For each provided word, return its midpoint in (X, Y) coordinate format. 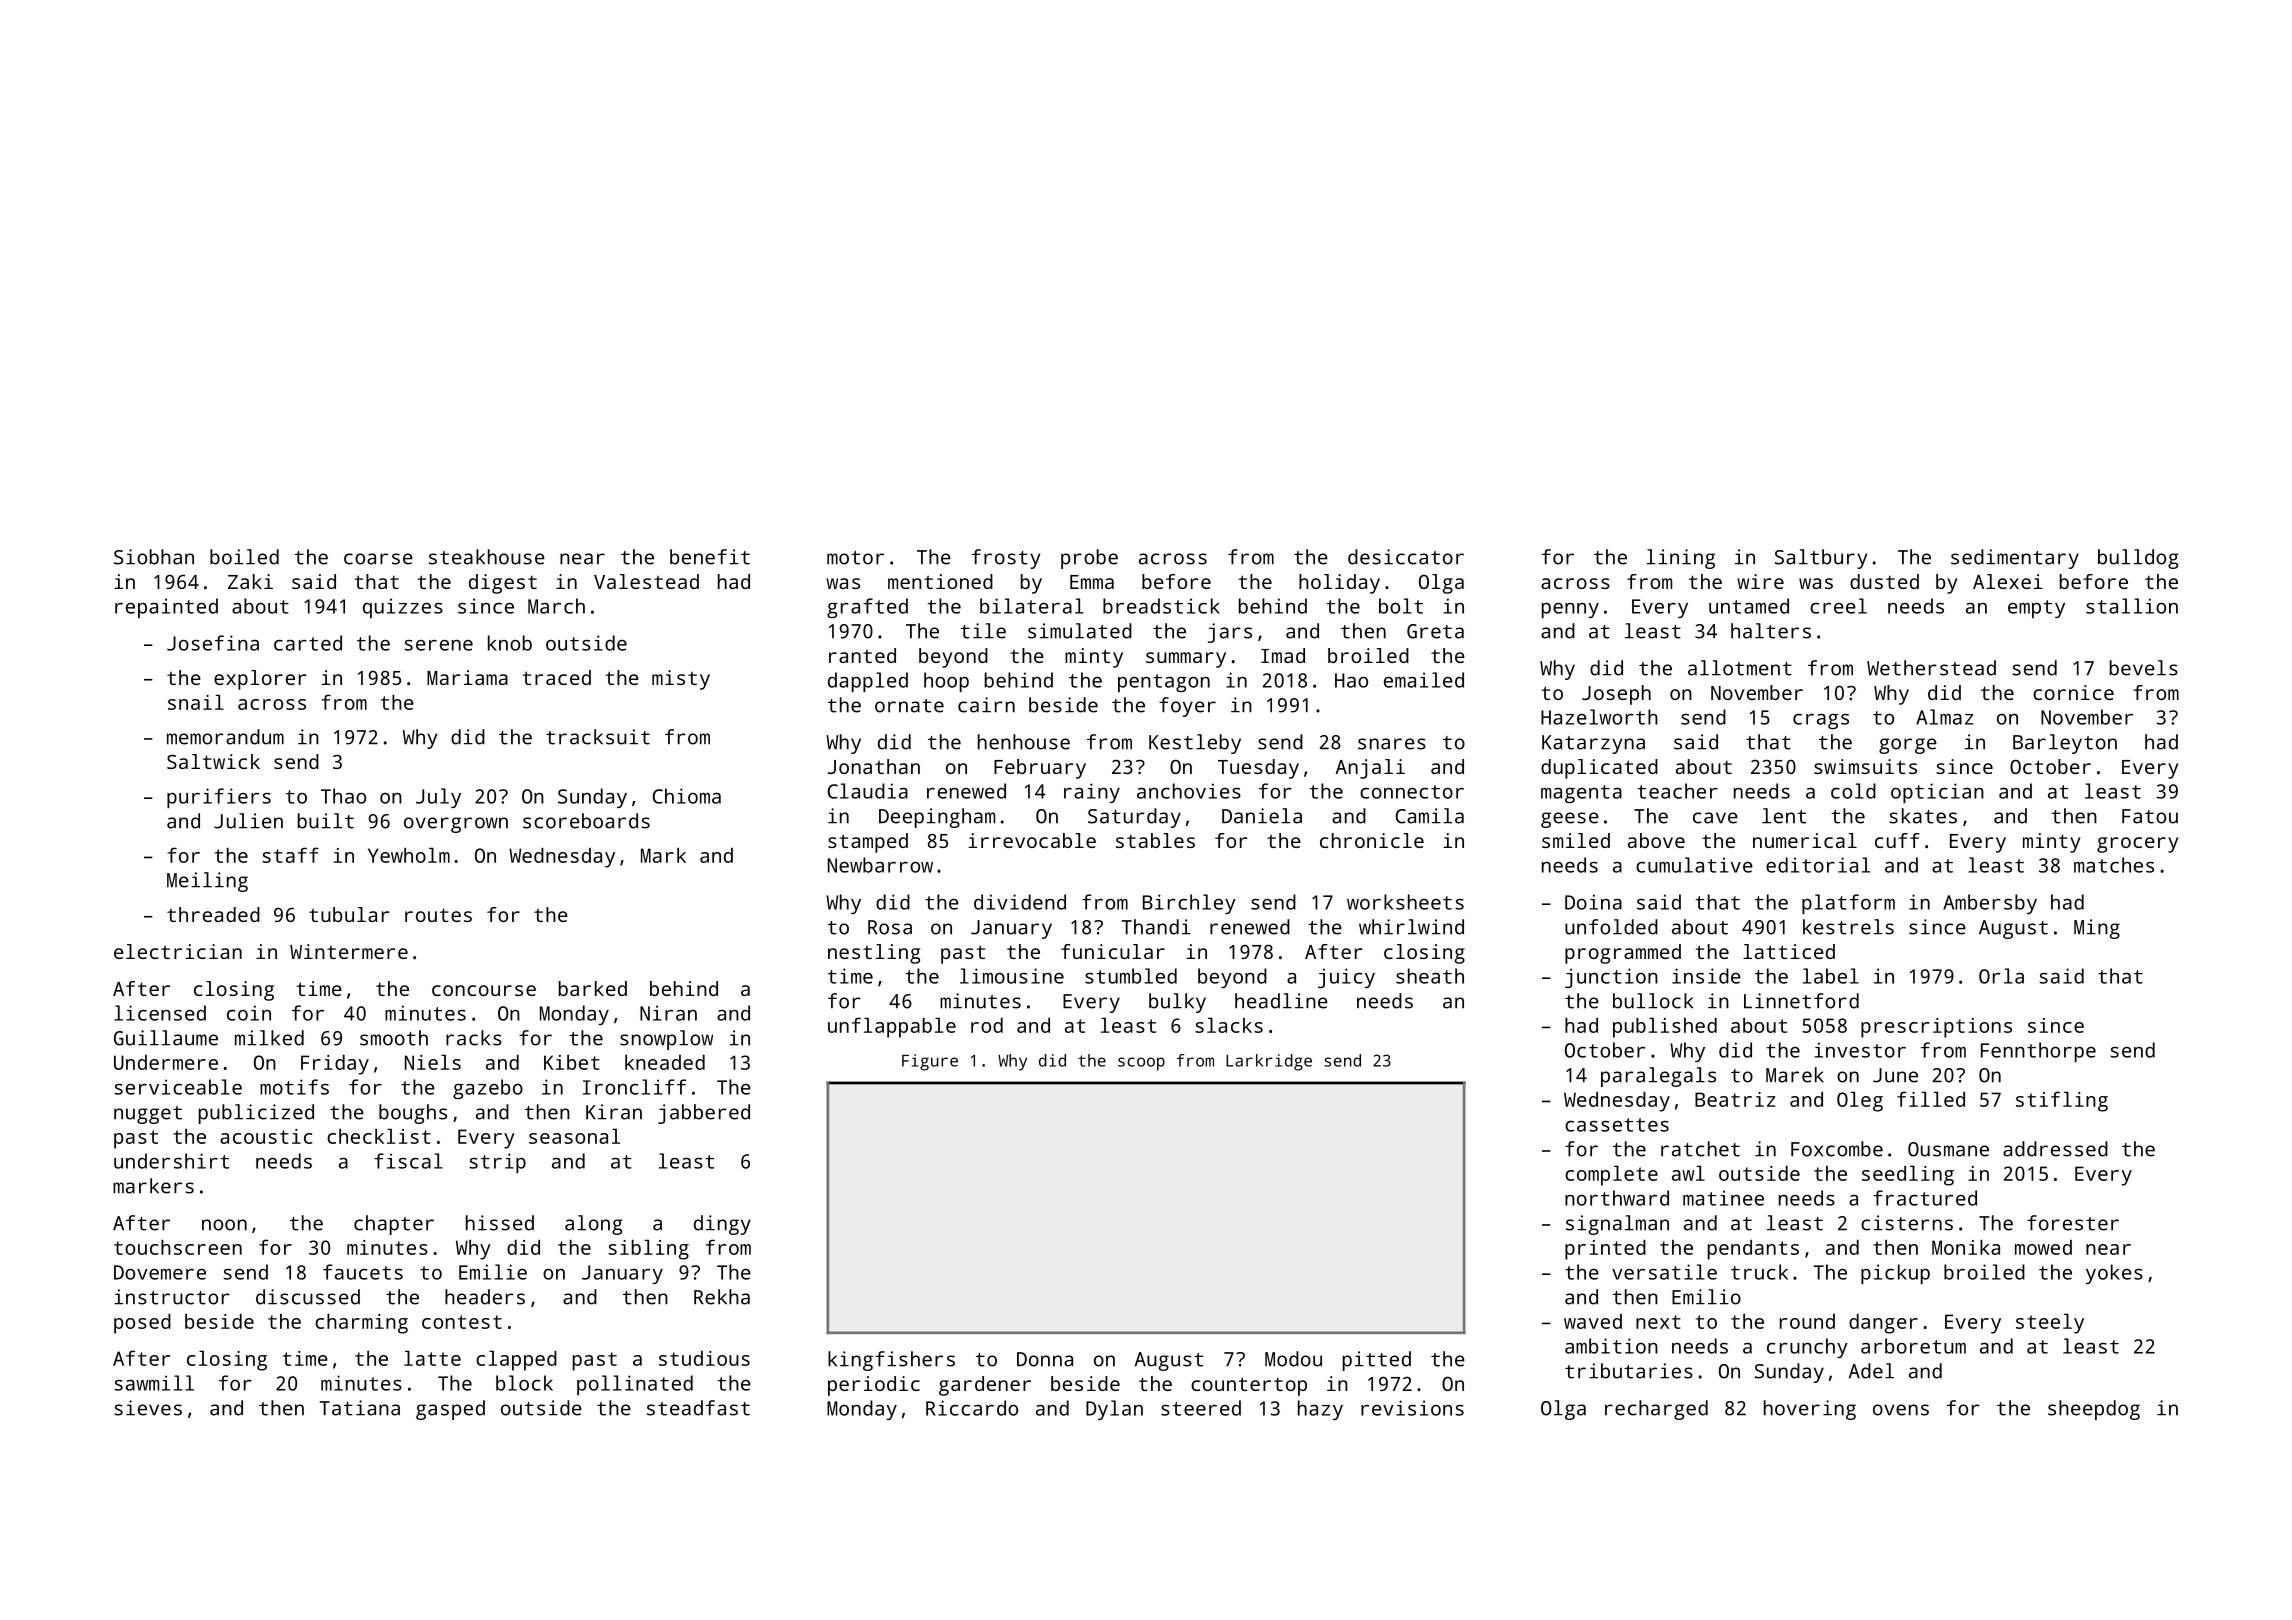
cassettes (1617, 1125)
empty (2036, 609)
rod (987, 1025)
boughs (413, 1114)
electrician (178, 951)
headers (485, 1297)
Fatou (2150, 816)
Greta (1435, 631)
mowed (2043, 1247)
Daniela (1262, 816)
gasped (450, 1410)
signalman (1617, 1225)
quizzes (403, 608)
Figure (930, 1062)
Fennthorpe (2038, 1052)
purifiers (219, 798)
